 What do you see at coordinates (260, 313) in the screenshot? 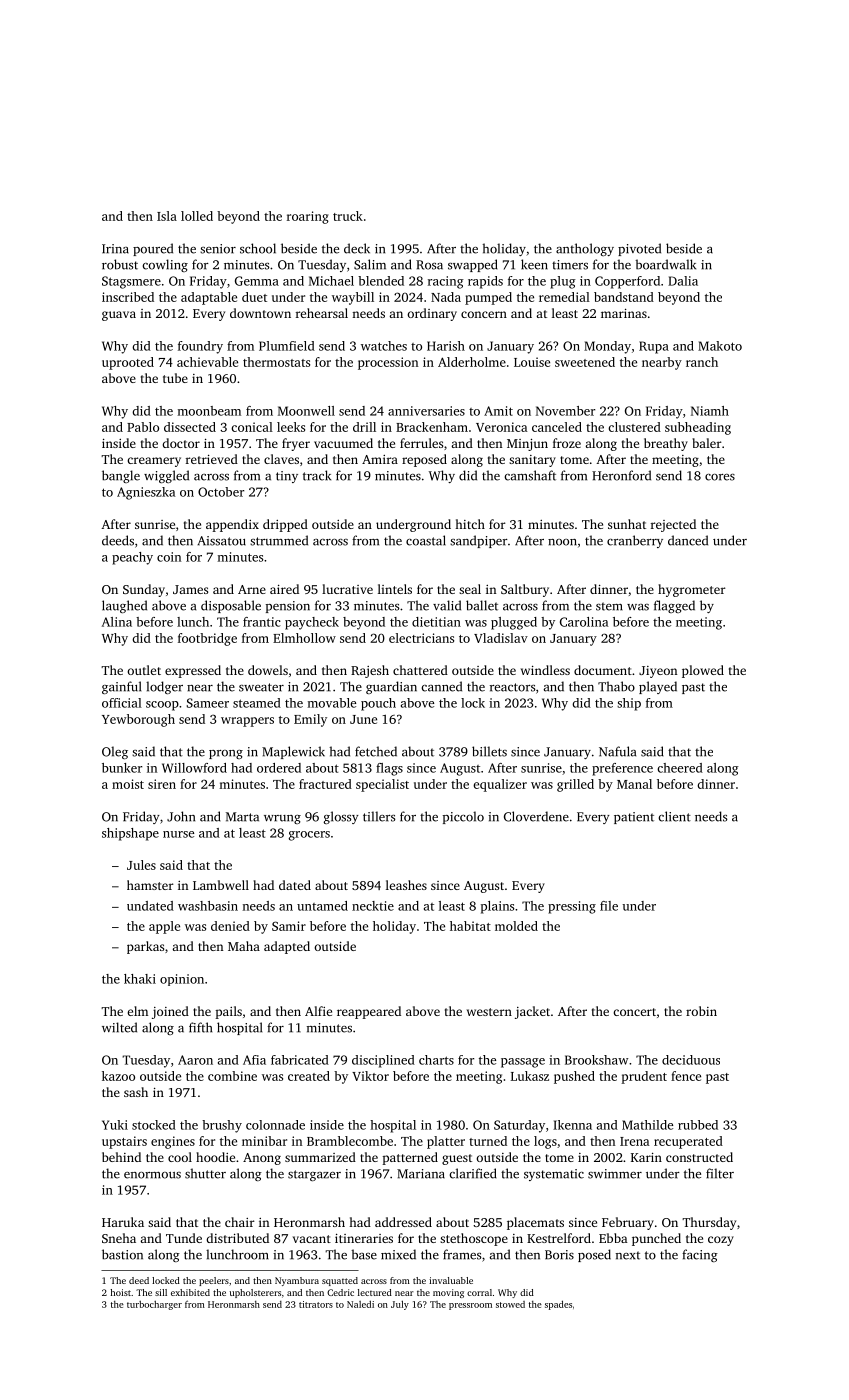
I see `downtown` at bounding box center [260, 313].
